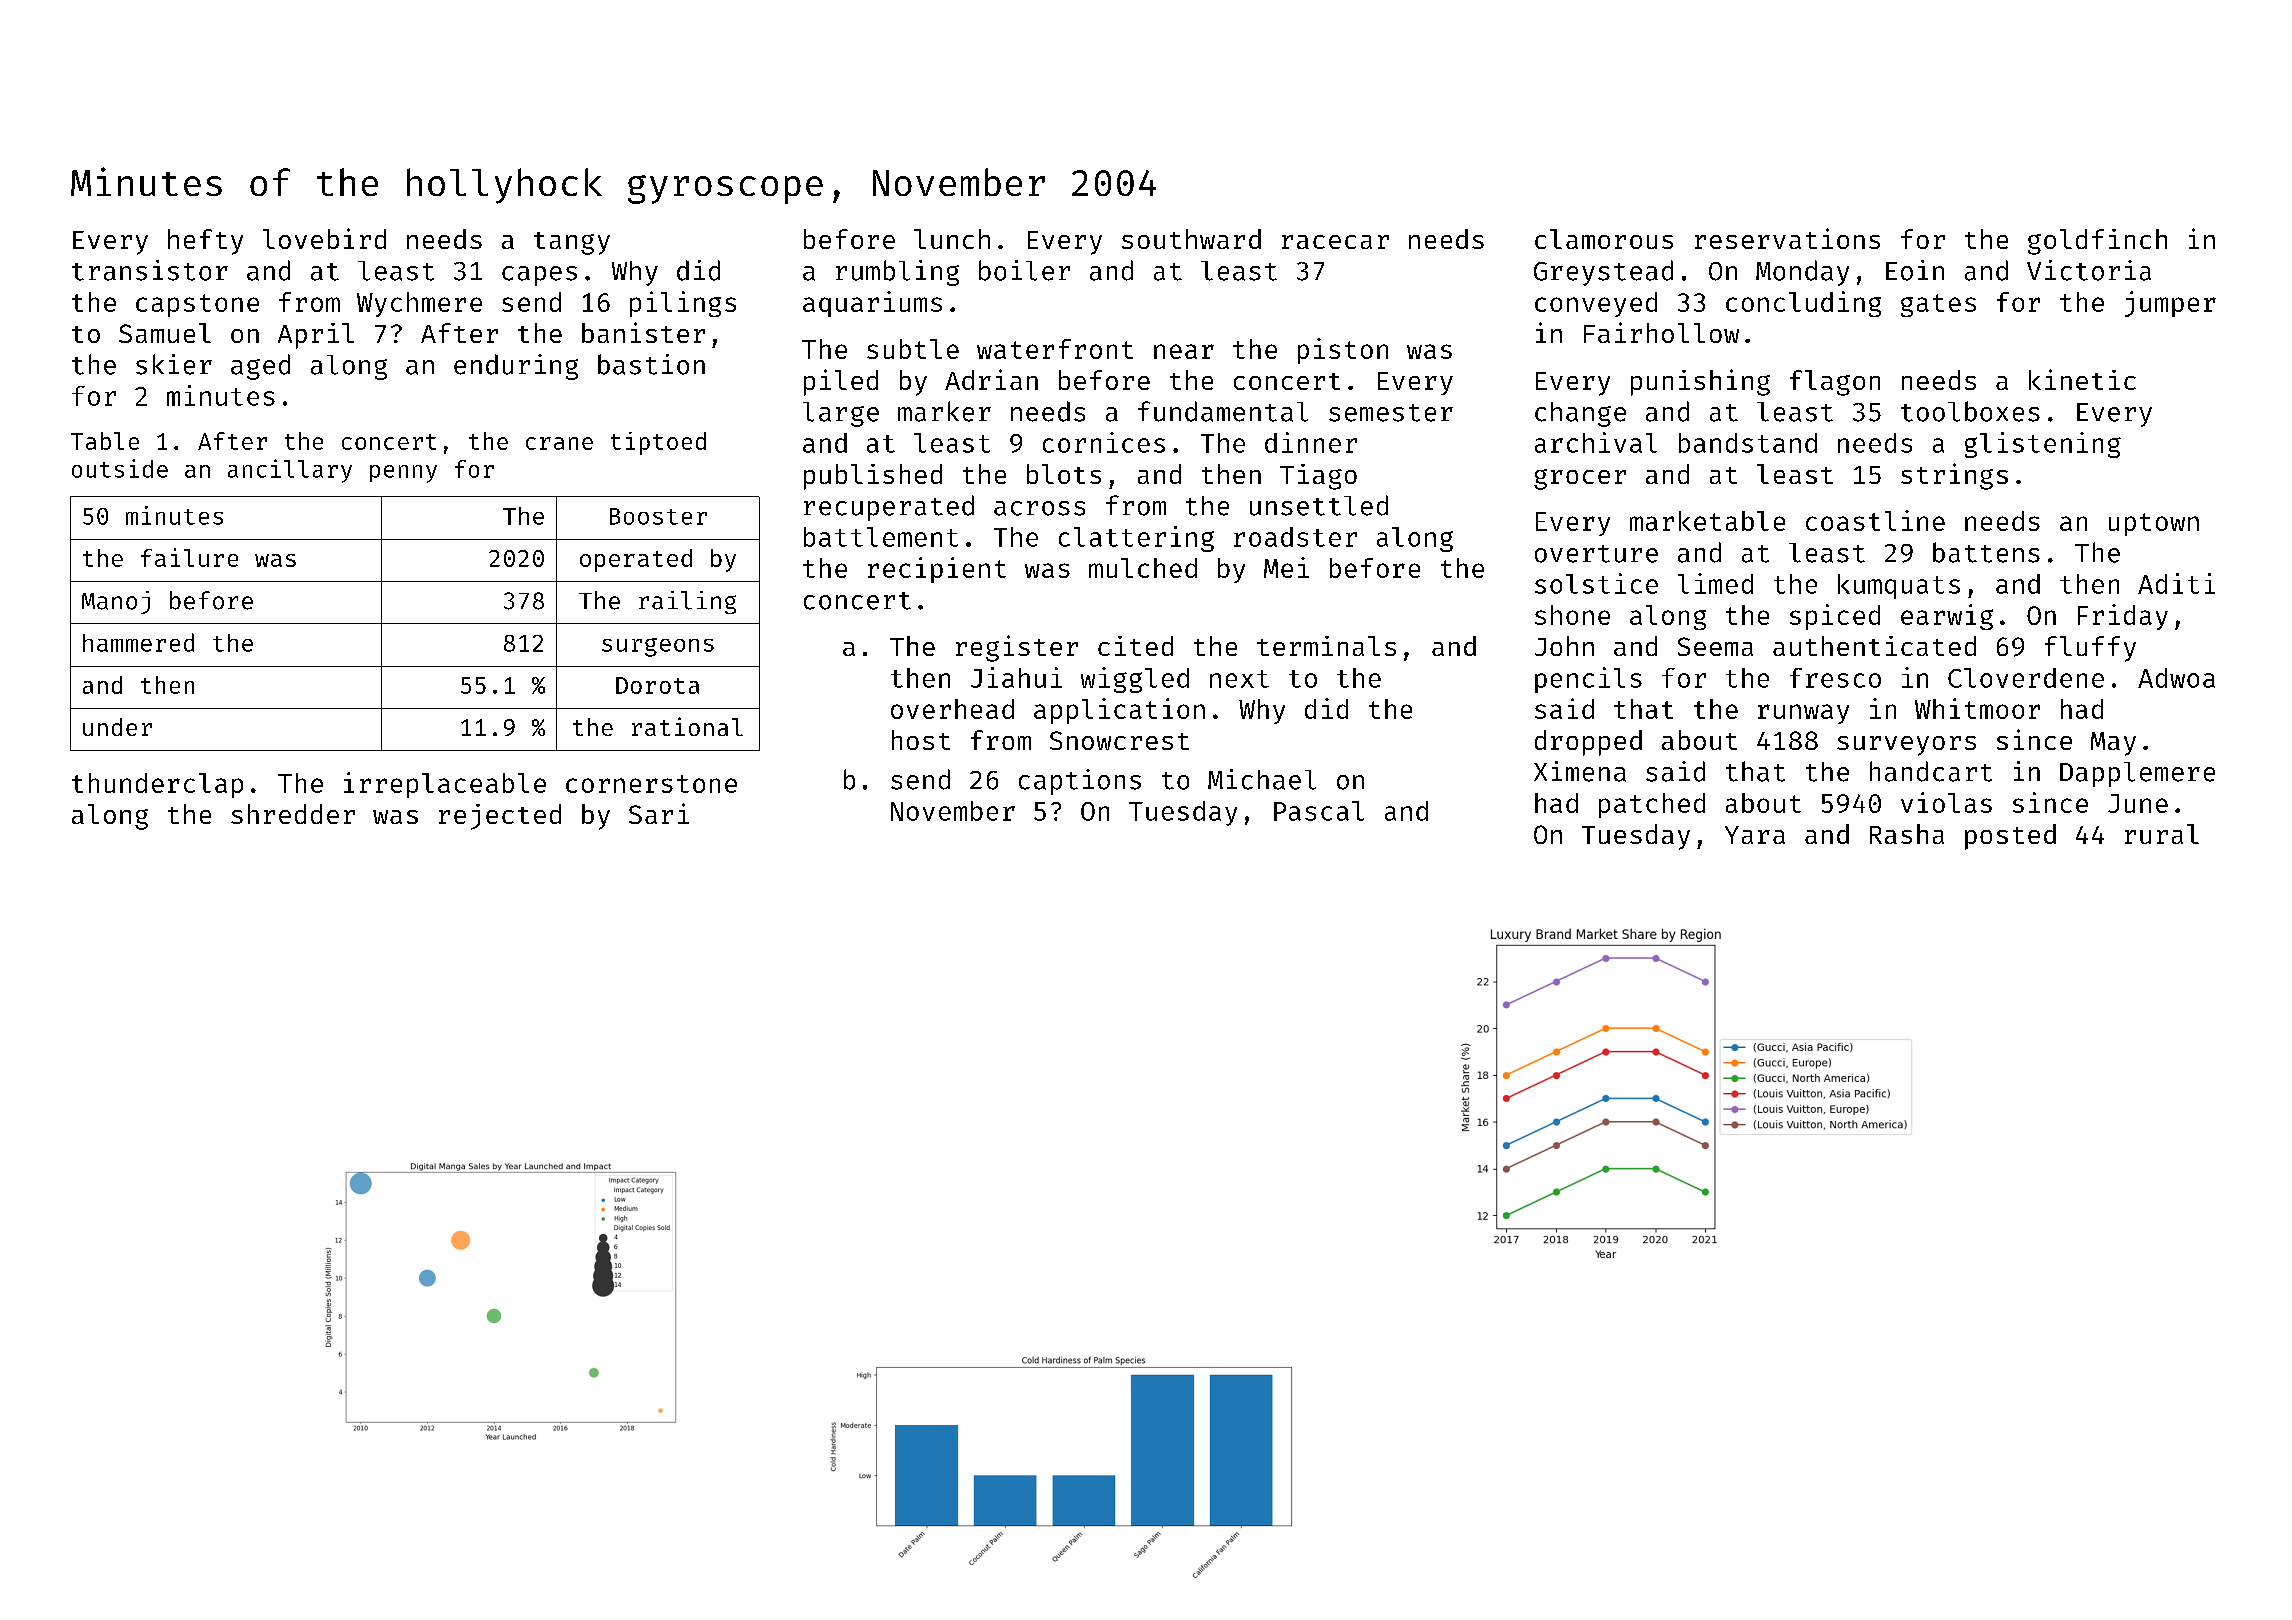 The height and width of the screenshot is (1620, 2292). I want to click on battens, so click(1986, 552).
